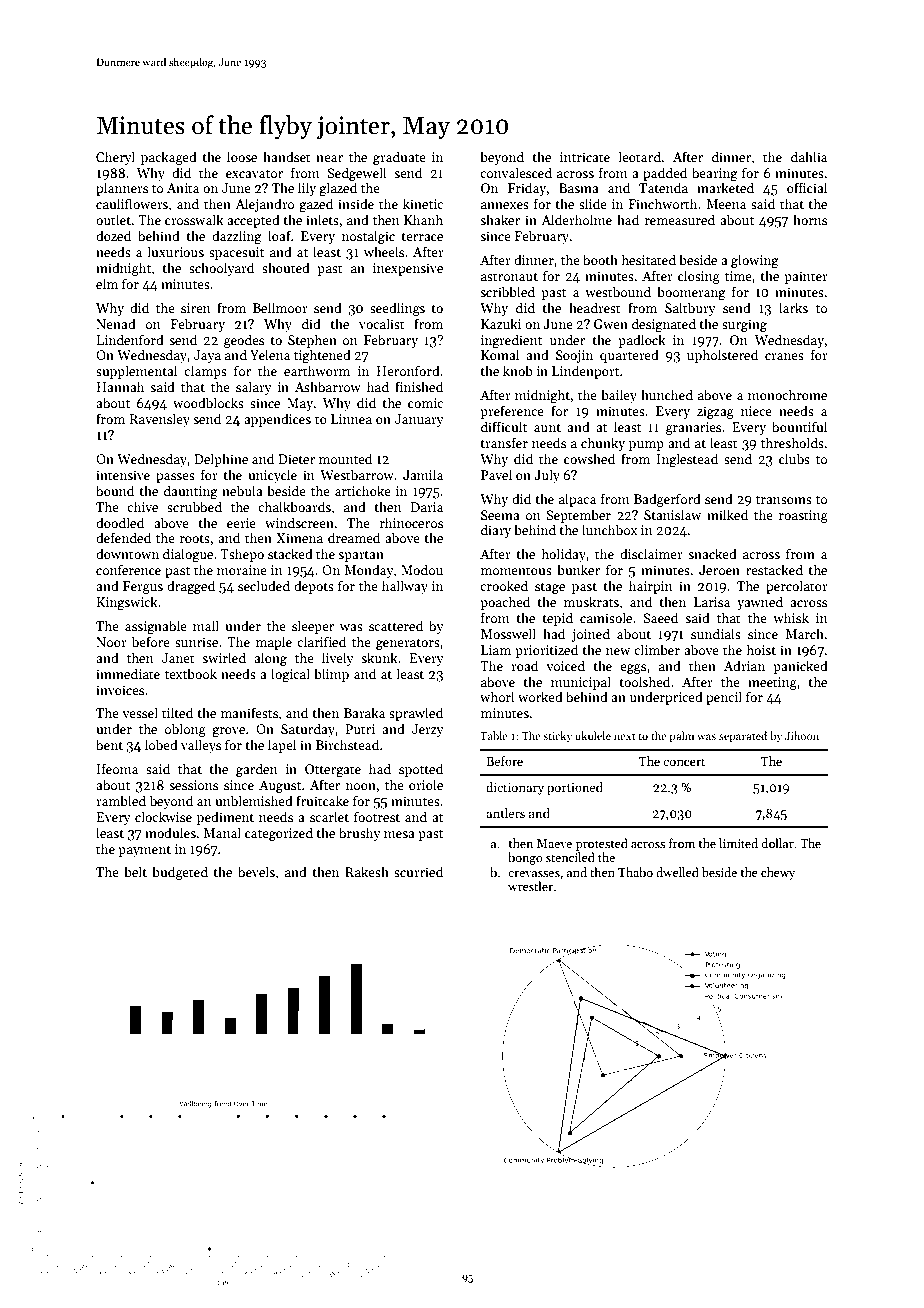 The width and height of the screenshot is (924, 1308). Describe the element at coordinates (693, 428) in the screenshot. I see `granaries` at that location.
